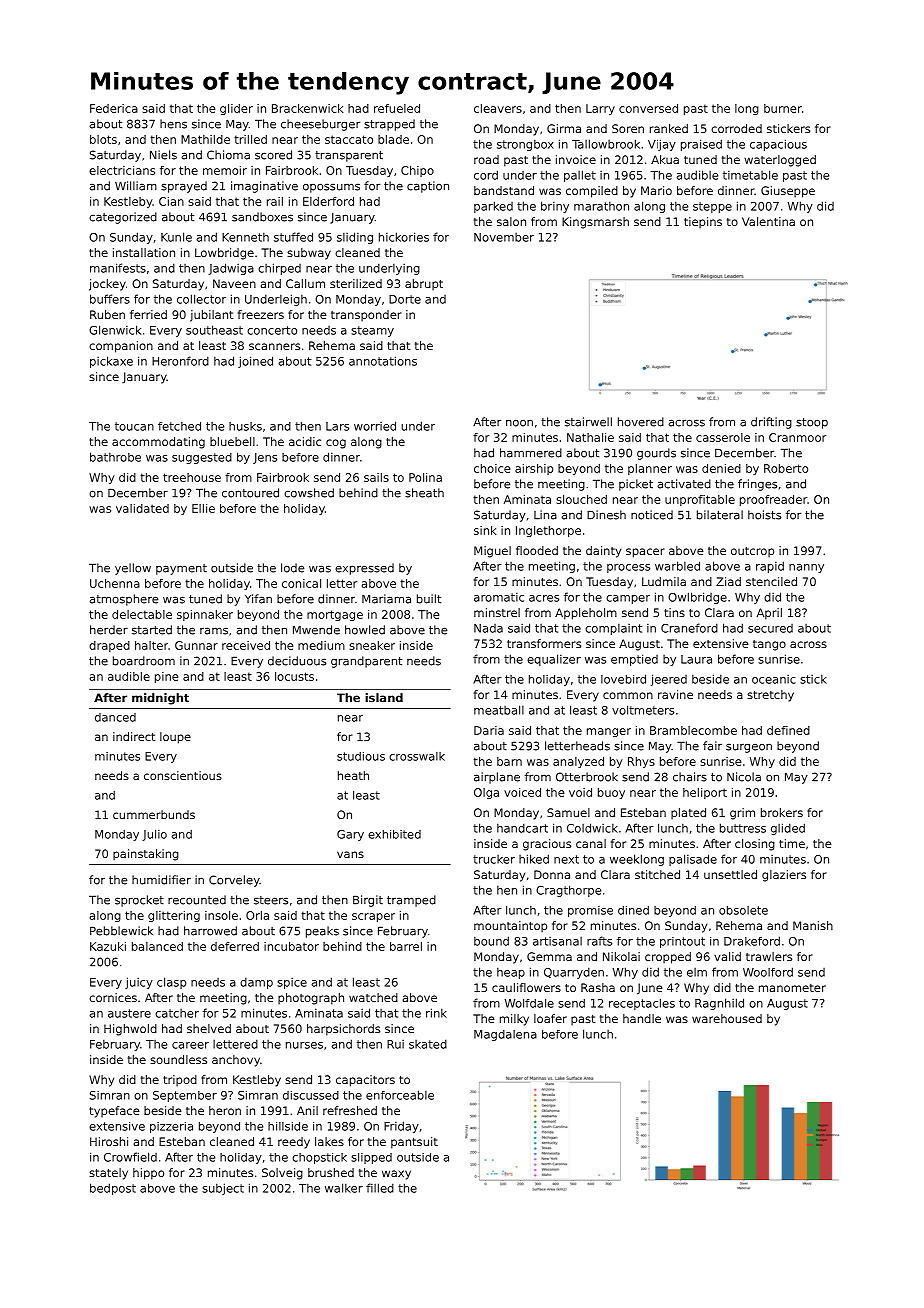  What do you see at coordinates (511, 221) in the screenshot?
I see `salon` at bounding box center [511, 221].
